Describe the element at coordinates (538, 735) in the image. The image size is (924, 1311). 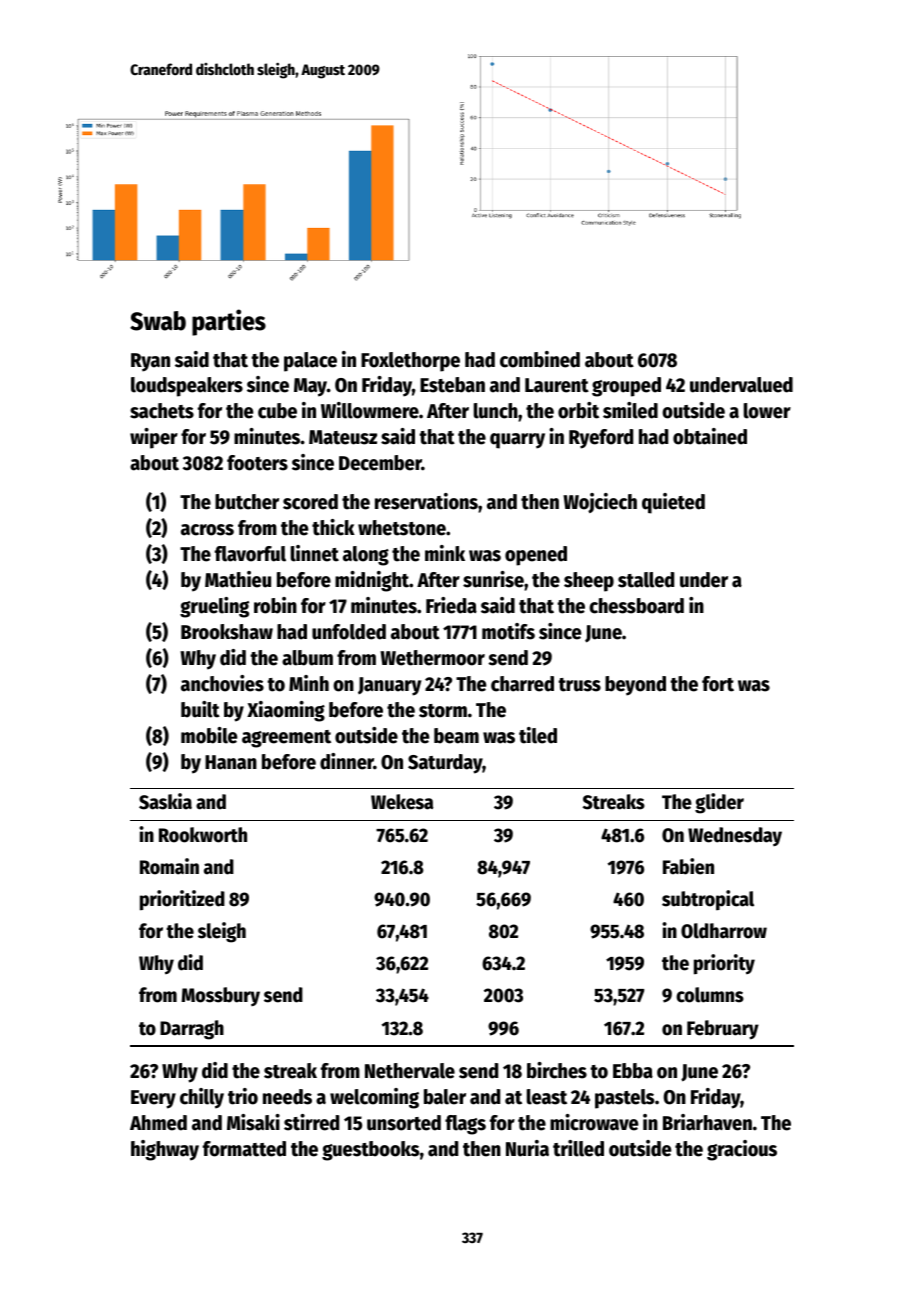
I see `tiled` at that location.
